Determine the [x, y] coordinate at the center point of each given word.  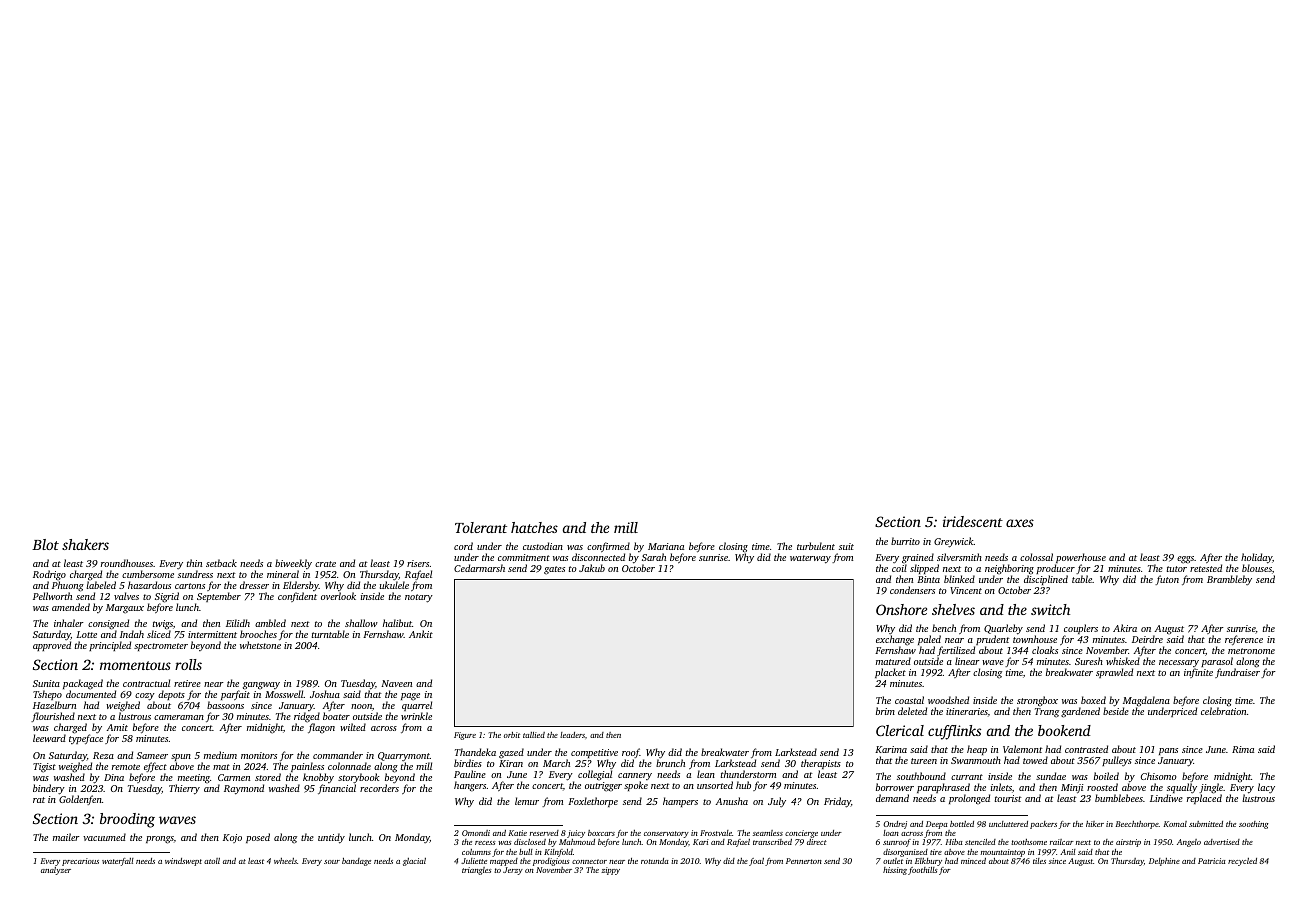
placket [890, 673]
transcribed [772, 842]
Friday [837, 802]
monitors [259, 755]
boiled [1106, 776]
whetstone [260, 645]
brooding [127, 820]
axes [1020, 523]
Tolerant [481, 527]
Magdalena [1146, 701]
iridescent [973, 521]
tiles [1039, 861]
